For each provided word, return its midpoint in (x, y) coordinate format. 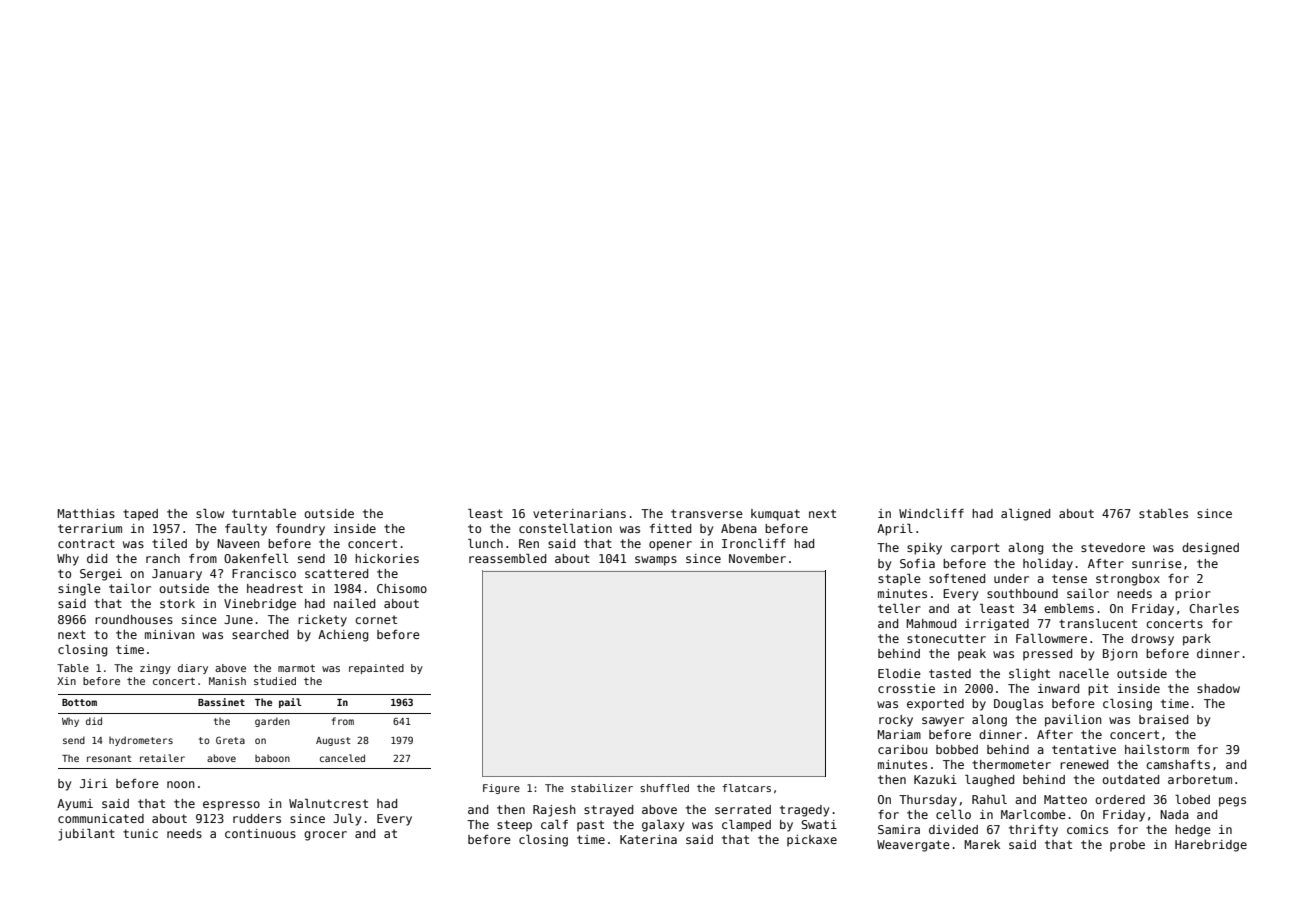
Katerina (648, 839)
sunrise (1157, 563)
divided (953, 829)
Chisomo (402, 588)
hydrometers (141, 741)
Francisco (264, 573)
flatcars (746, 788)
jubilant (86, 835)
